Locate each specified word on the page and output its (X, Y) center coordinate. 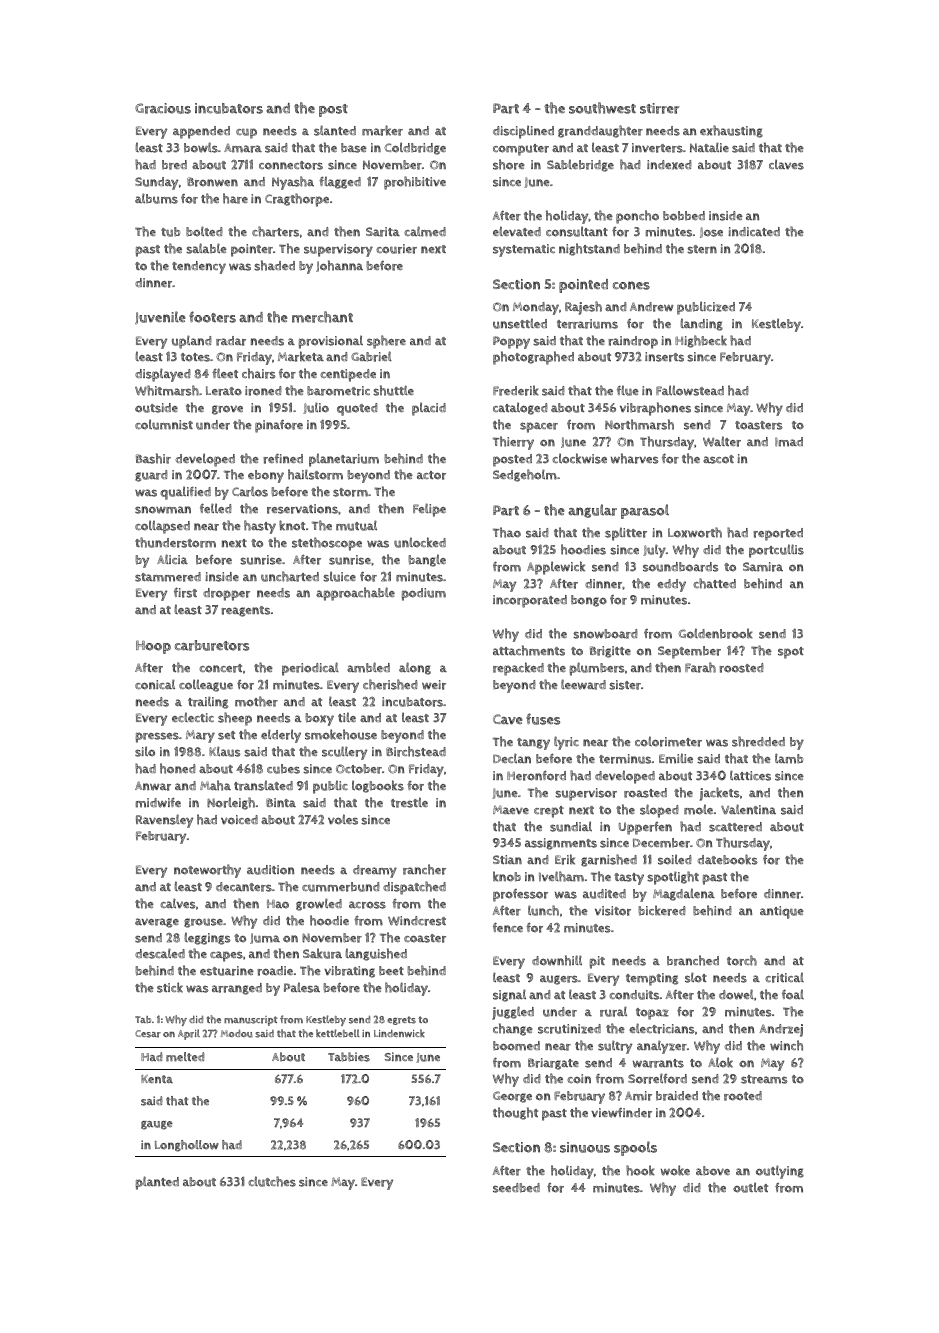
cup (246, 133)
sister (625, 685)
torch (742, 960)
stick (170, 987)
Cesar (148, 1034)
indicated (754, 231)
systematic (524, 250)
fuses (543, 719)
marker (382, 130)
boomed (516, 1046)
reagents (245, 611)
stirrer (659, 108)
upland (192, 342)
